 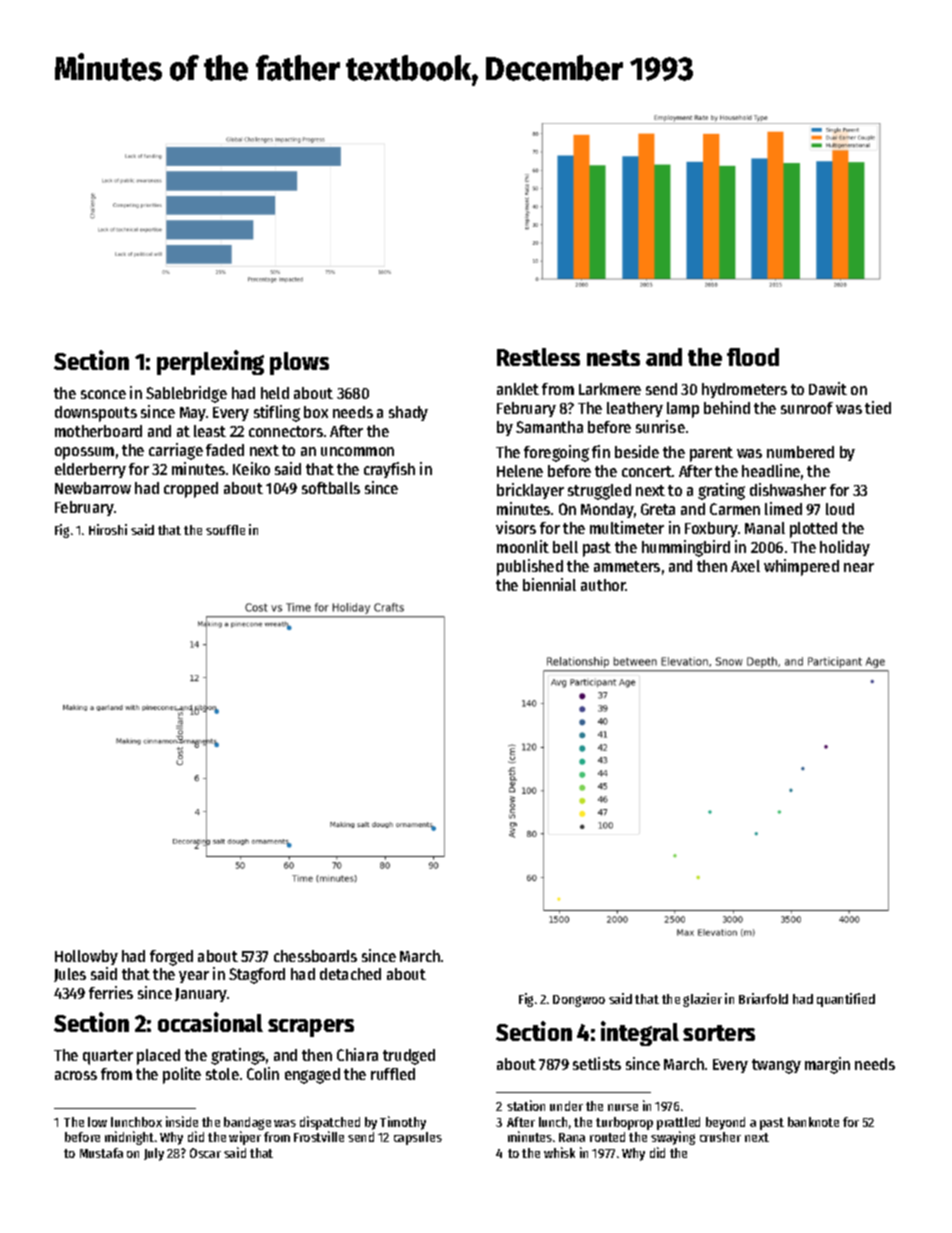 I want to click on integral, so click(x=640, y=1033).
